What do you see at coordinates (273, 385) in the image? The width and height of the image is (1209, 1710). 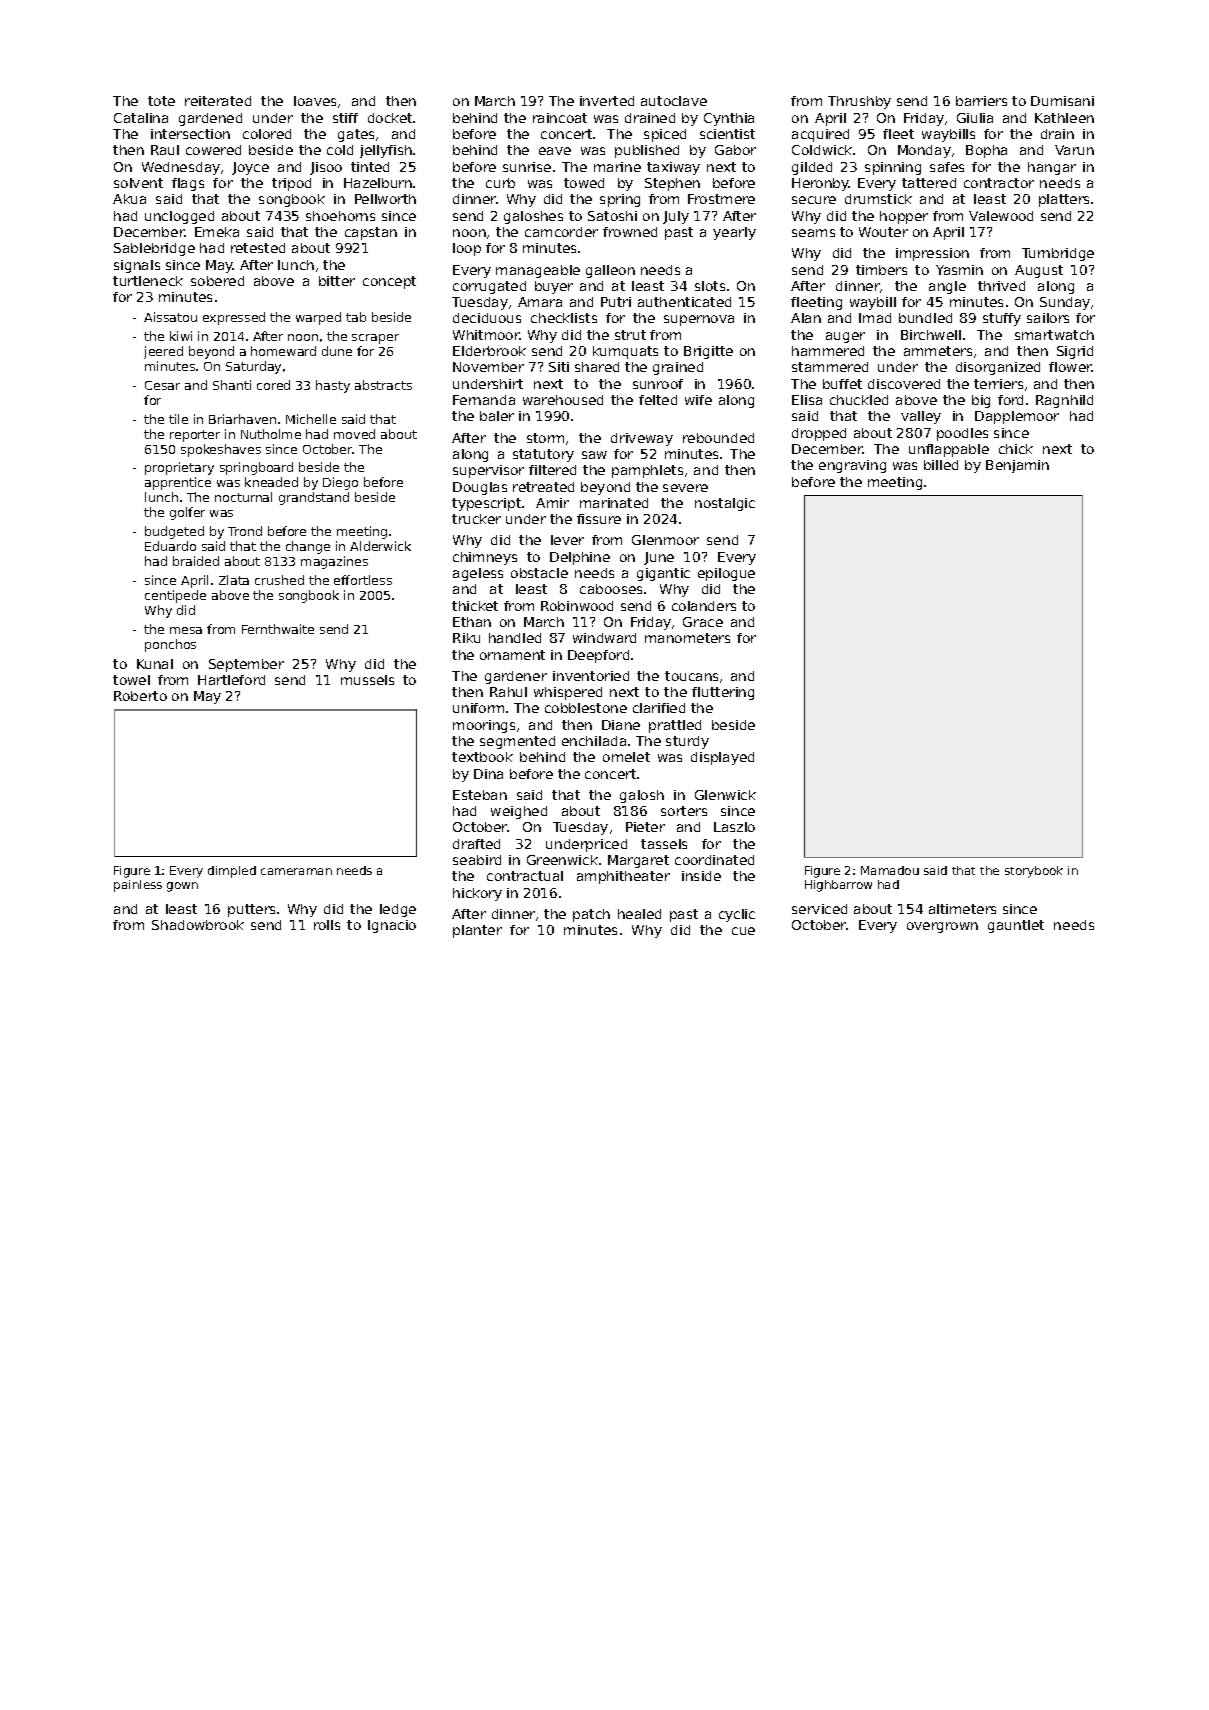 I see `cored` at bounding box center [273, 385].
